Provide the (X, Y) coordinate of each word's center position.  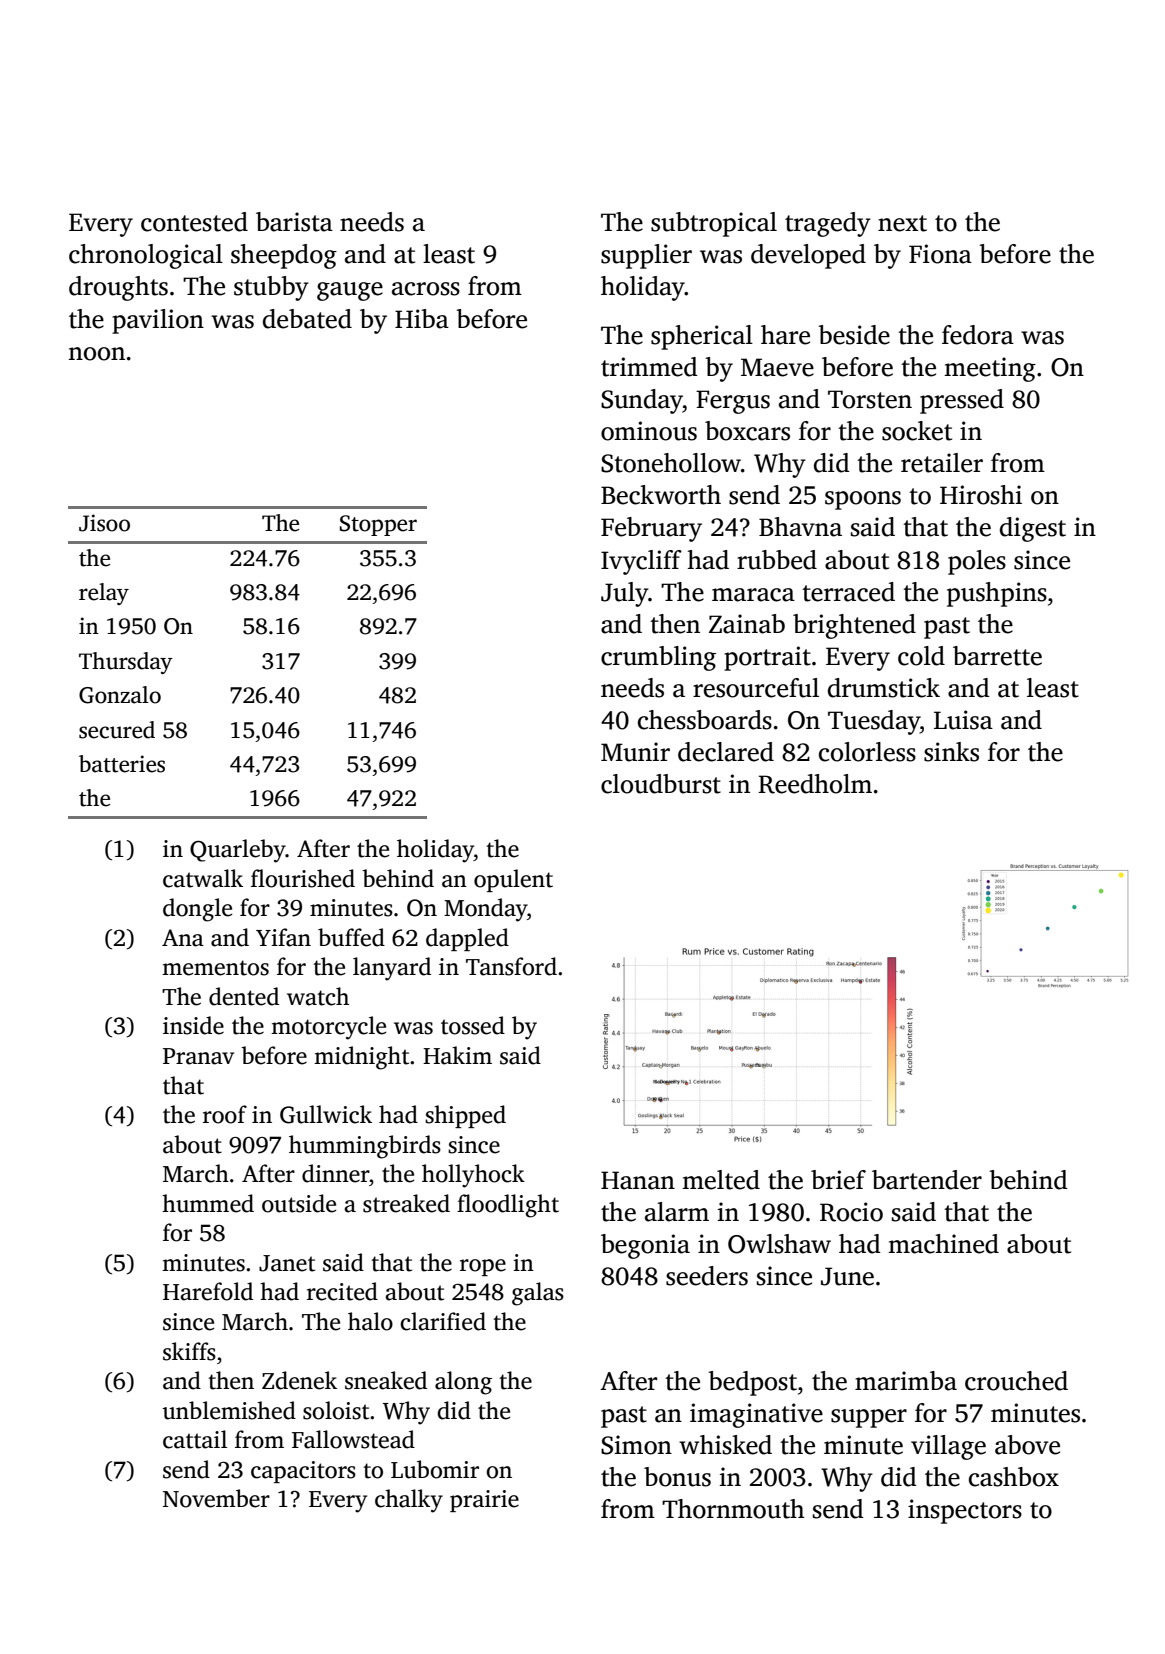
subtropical (714, 224)
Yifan (283, 937)
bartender (927, 1180)
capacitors (303, 1472)
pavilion (158, 321)
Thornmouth (733, 1509)
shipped (465, 1116)
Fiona (940, 254)
